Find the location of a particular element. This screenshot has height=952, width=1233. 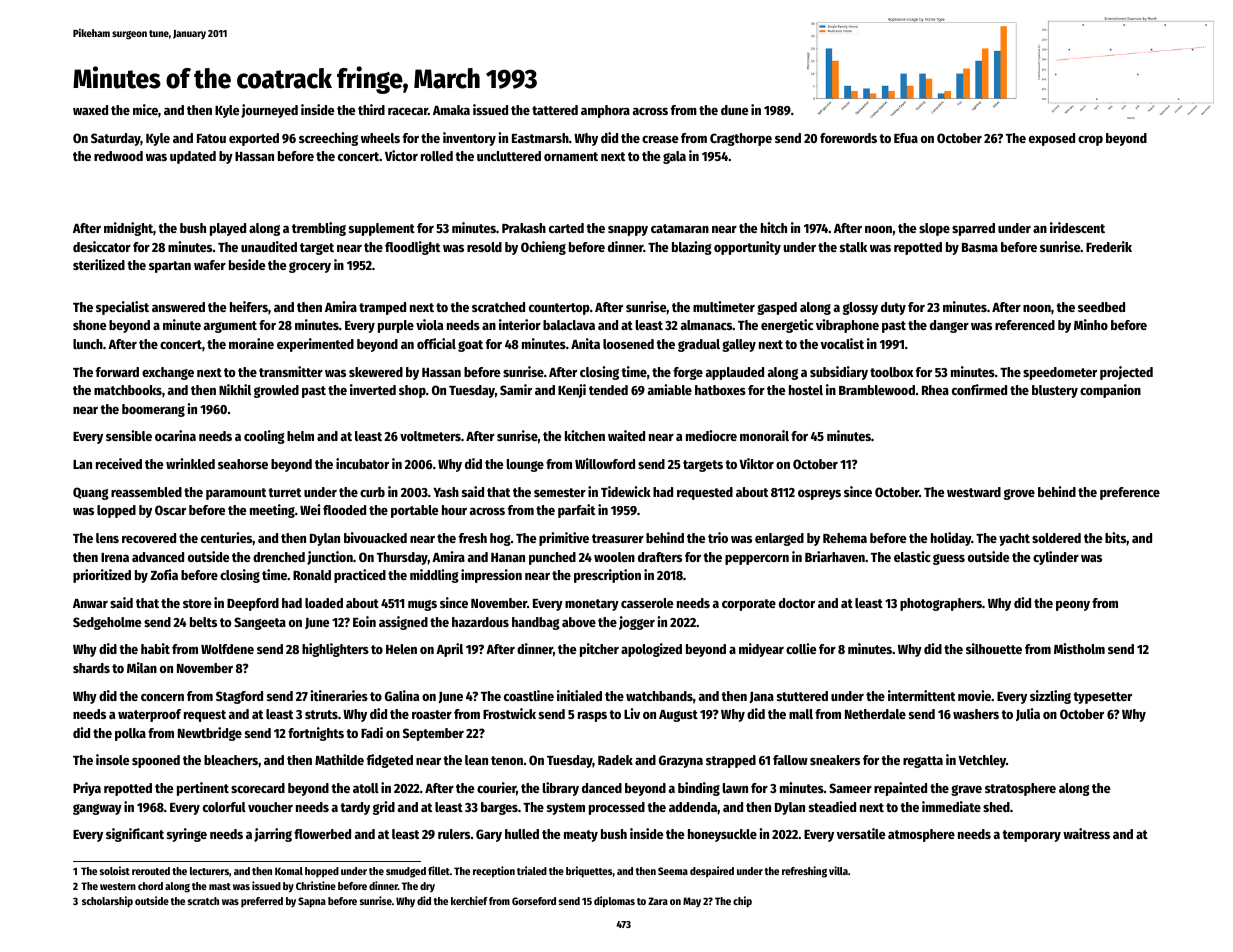

Tidewick is located at coordinates (626, 491).
